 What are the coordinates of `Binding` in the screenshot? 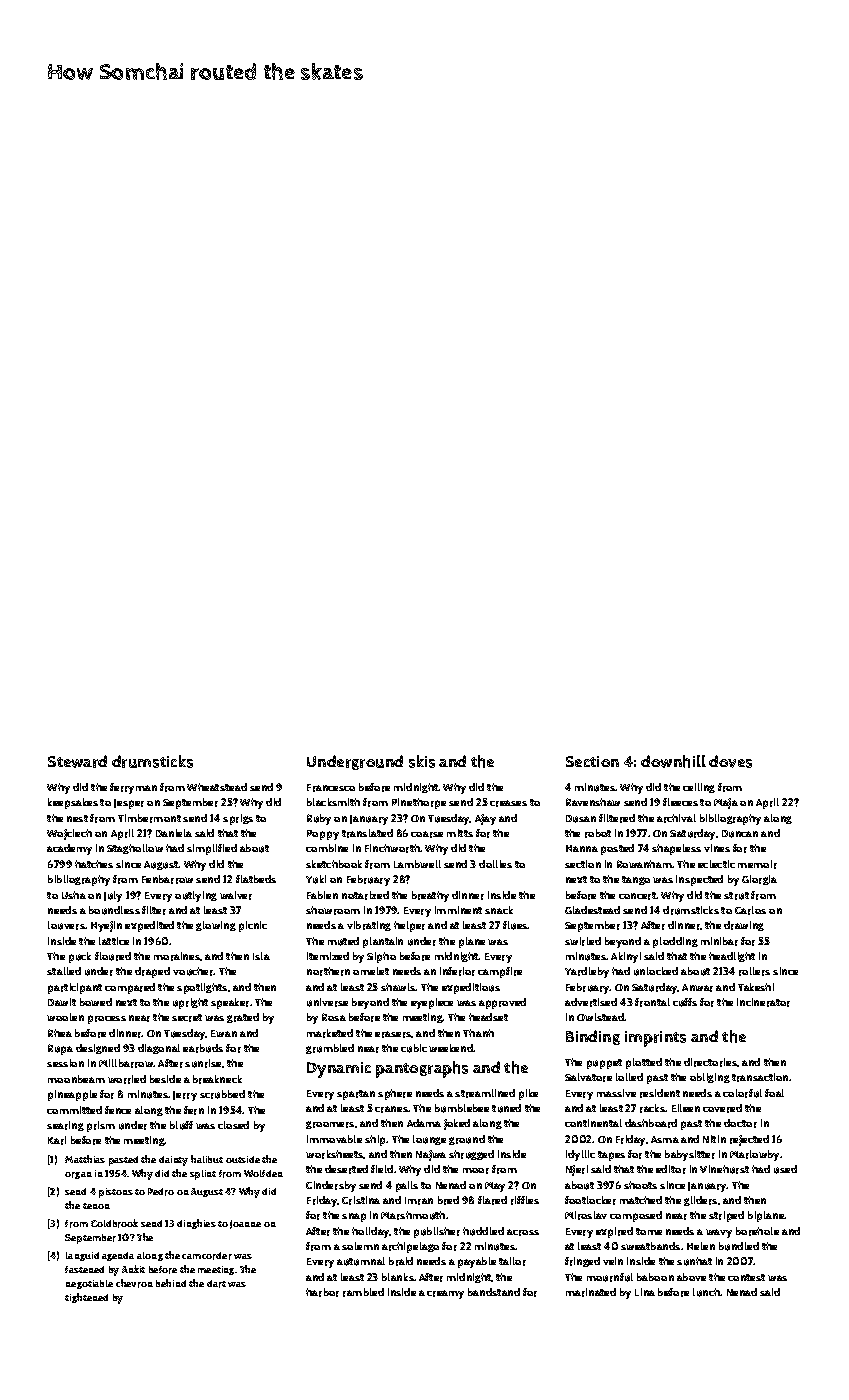 It's located at (593, 1037).
